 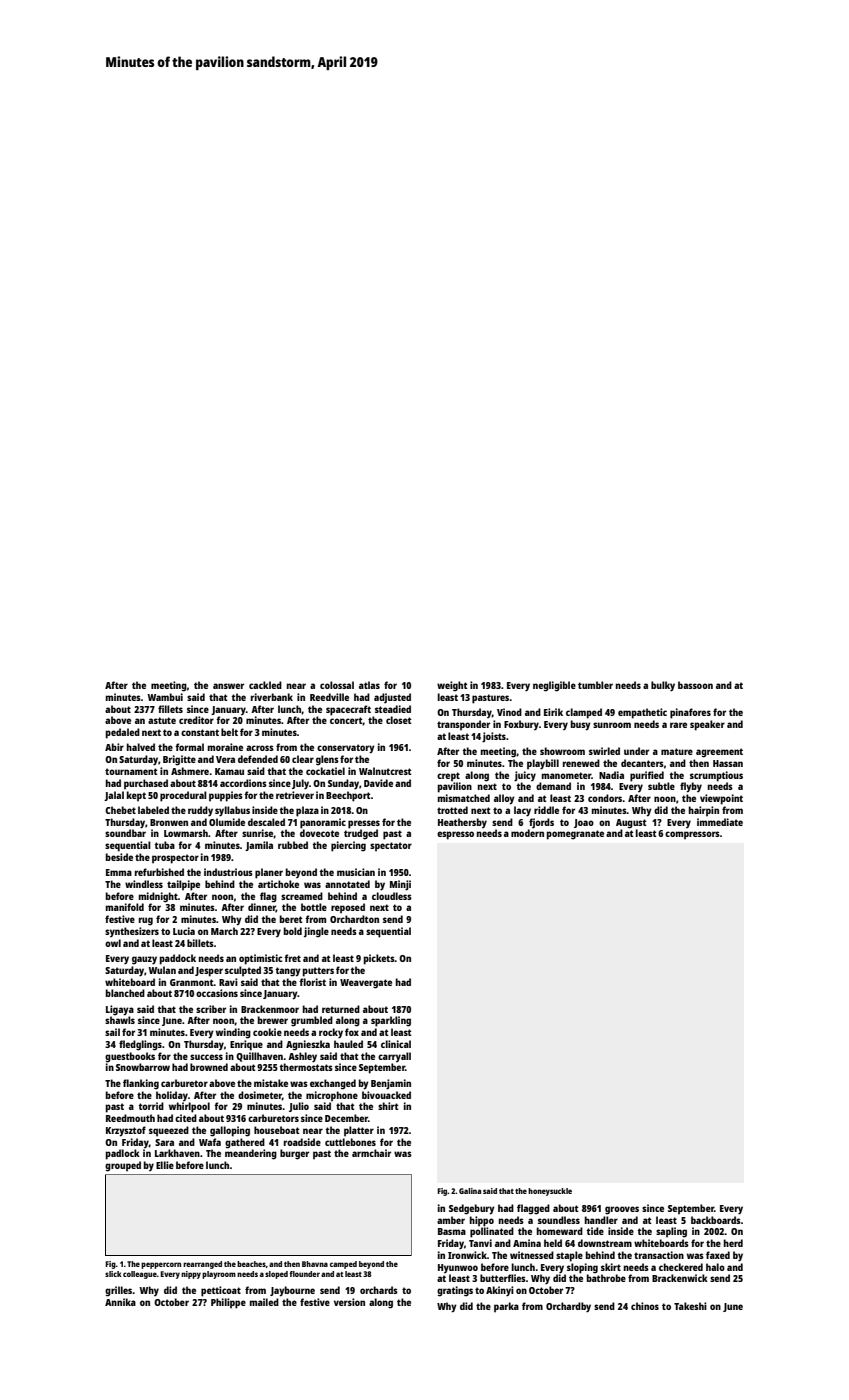 I want to click on Benjamin, so click(x=391, y=1084).
